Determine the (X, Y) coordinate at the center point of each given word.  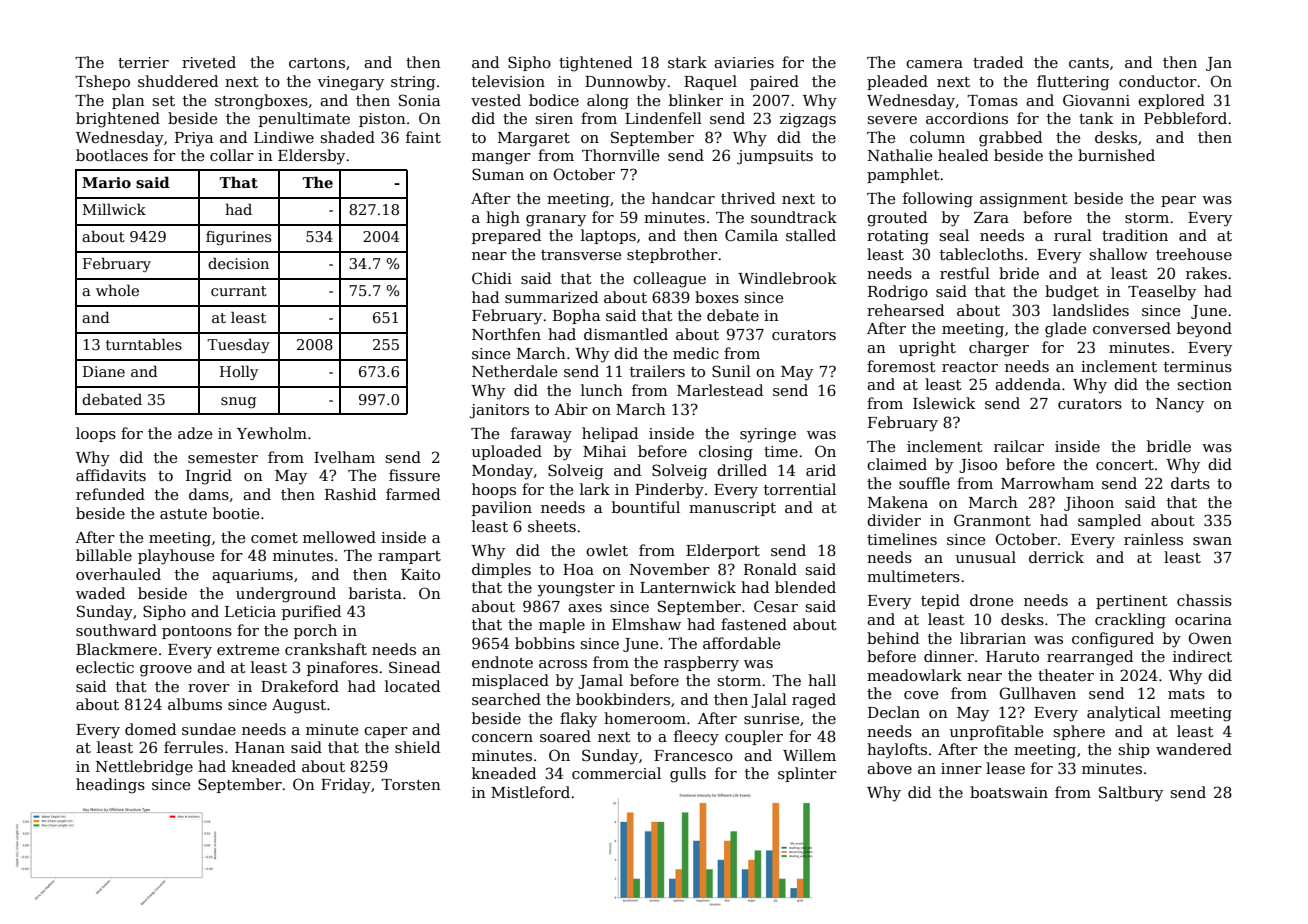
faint (423, 137)
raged (814, 701)
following (938, 200)
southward (116, 630)
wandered (1194, 749)
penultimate (304, 119)
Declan (894, 712)
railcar (1019, 446)
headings (110, 786)
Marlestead (720, 390)
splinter (807, 774)
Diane (104, 371)
